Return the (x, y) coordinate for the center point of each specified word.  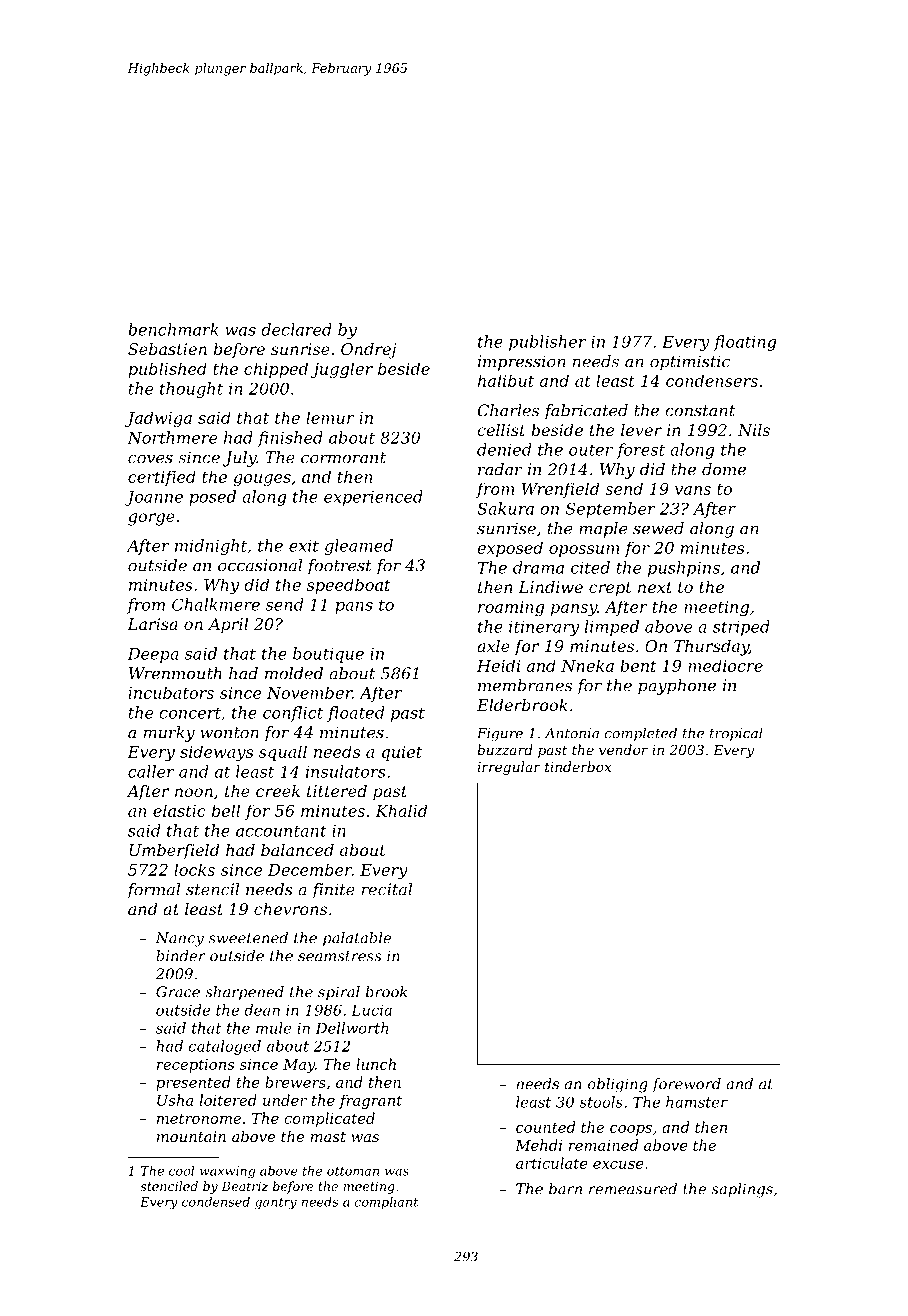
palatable (357, 939)
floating (745, 343)
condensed (216, 1202)
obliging (618, 1085)
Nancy (180, 939)
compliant (386, 1203)
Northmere (172, 437)
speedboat (349, 586)
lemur (330, 417)
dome (724, 469)
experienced (373, 498)
